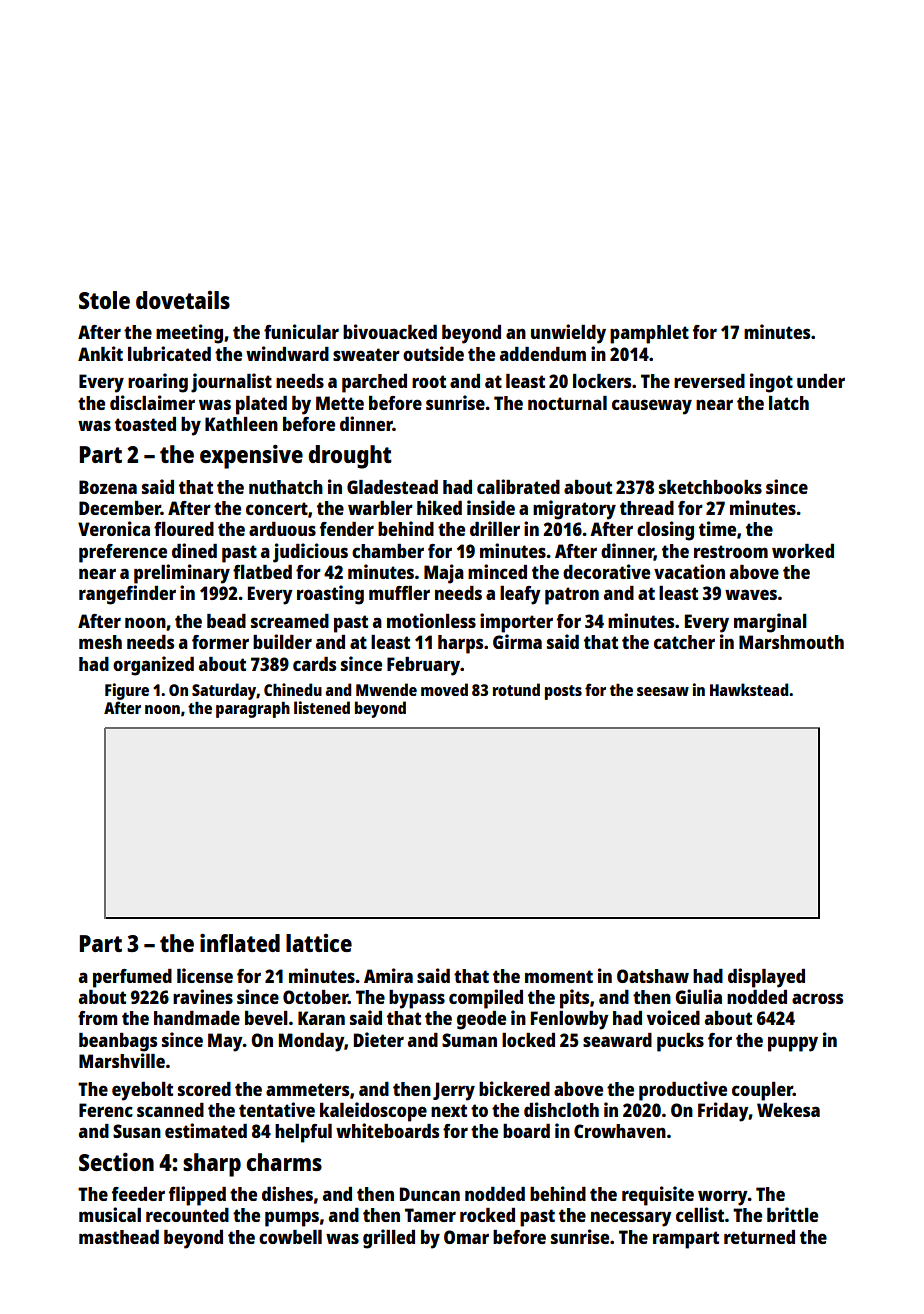  Describe the element at coordinates (127, 691) in the screenshot. I see `Figure` at that location.
